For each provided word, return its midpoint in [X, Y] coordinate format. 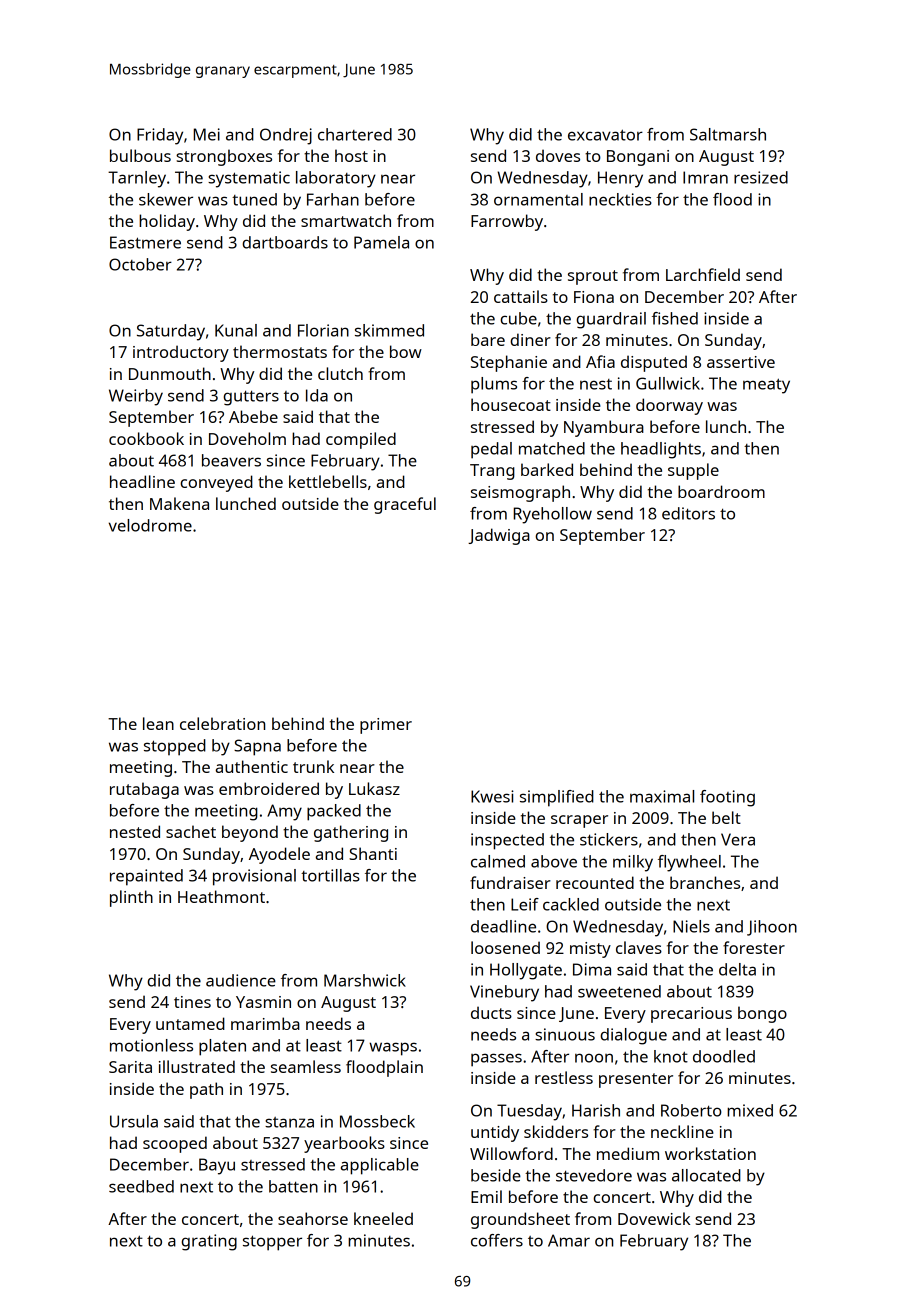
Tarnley [137, 179]
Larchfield [703, 274]
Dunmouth [170, 373]
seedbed [141, 1186]
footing [727, 798]
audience [241, 980]
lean [158, 723]
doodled [724, 1056]
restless [564, 1077]
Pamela [381, 242]
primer [386, 726]
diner [530, 339]
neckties [620, 199]
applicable [380, 1166]
